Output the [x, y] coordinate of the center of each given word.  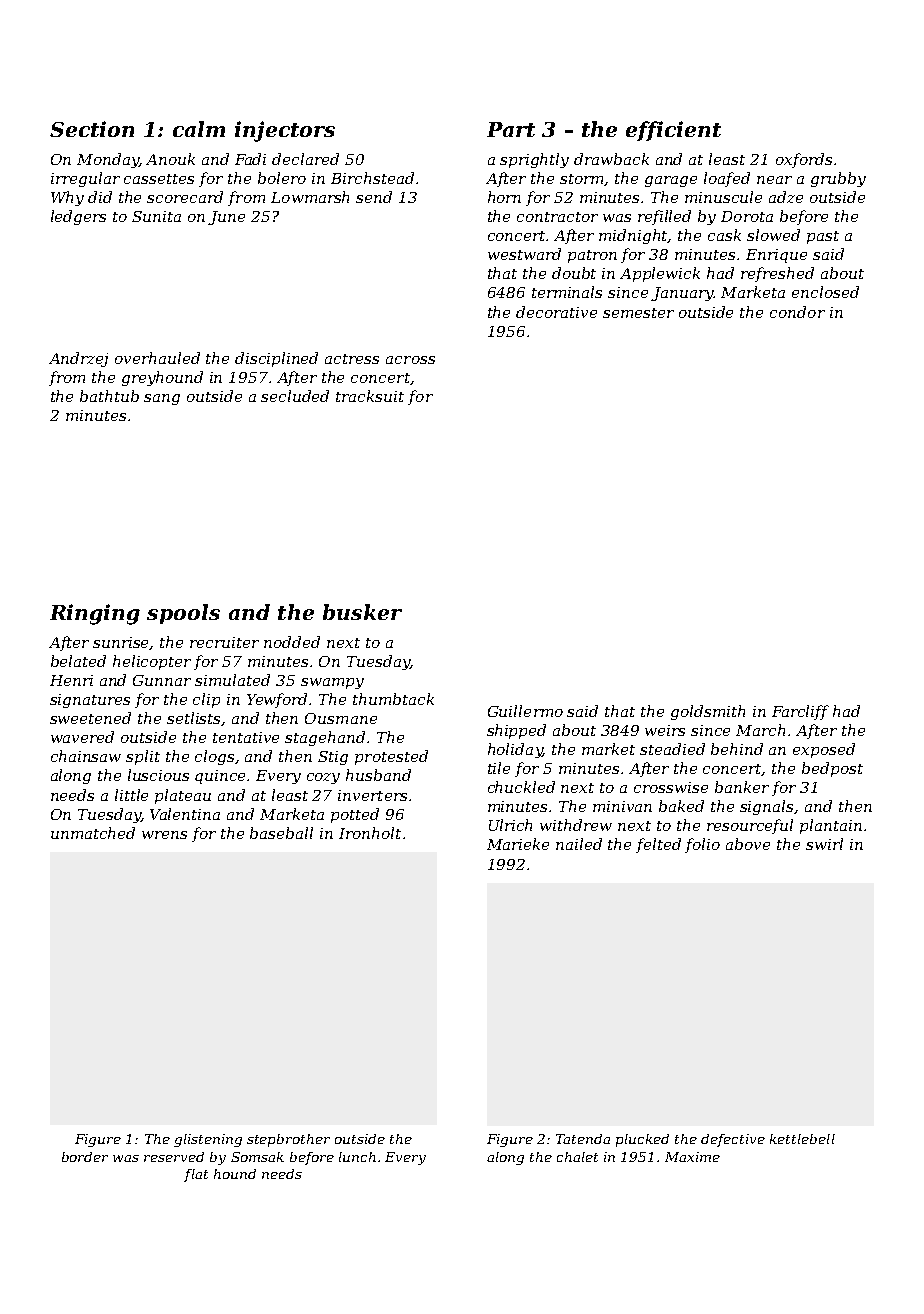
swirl [824, 844]
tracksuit [370, 396]
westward [524, 254]
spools [183, 614]
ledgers [78, 217]
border [85, 1157]
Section [92, 129]
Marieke [518, 844]
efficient [673, 131]
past [823, 237]
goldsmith [708, 712]
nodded [292, 642]
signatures [90, 701]
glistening [208, 1140]
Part [511, 129]
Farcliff [800, 712]
